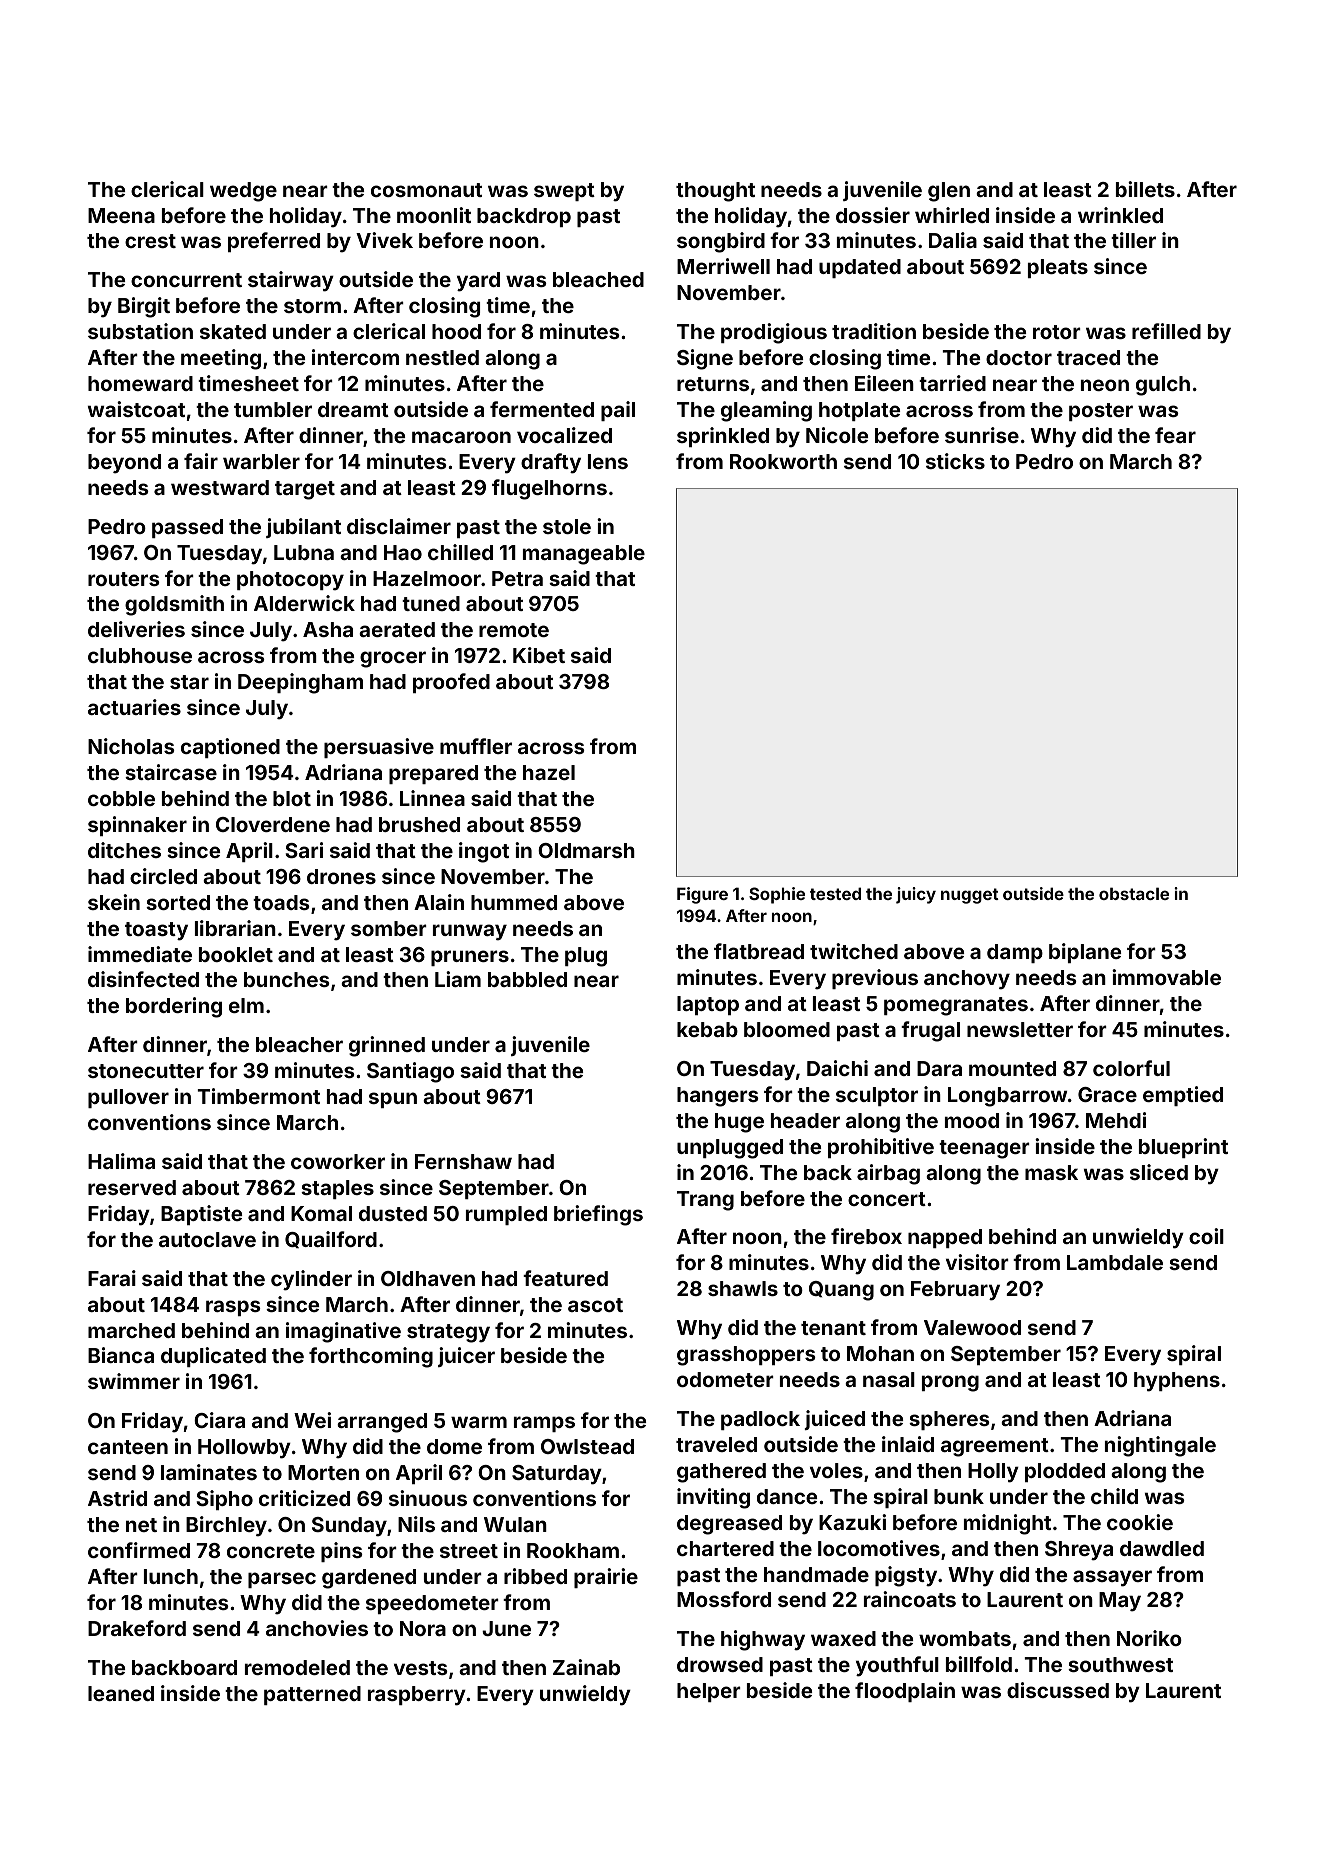 The image size is (1325, 1873). Describe the element at coordinates (476, 746) in the screenshot. I see `muffler` at that location.
